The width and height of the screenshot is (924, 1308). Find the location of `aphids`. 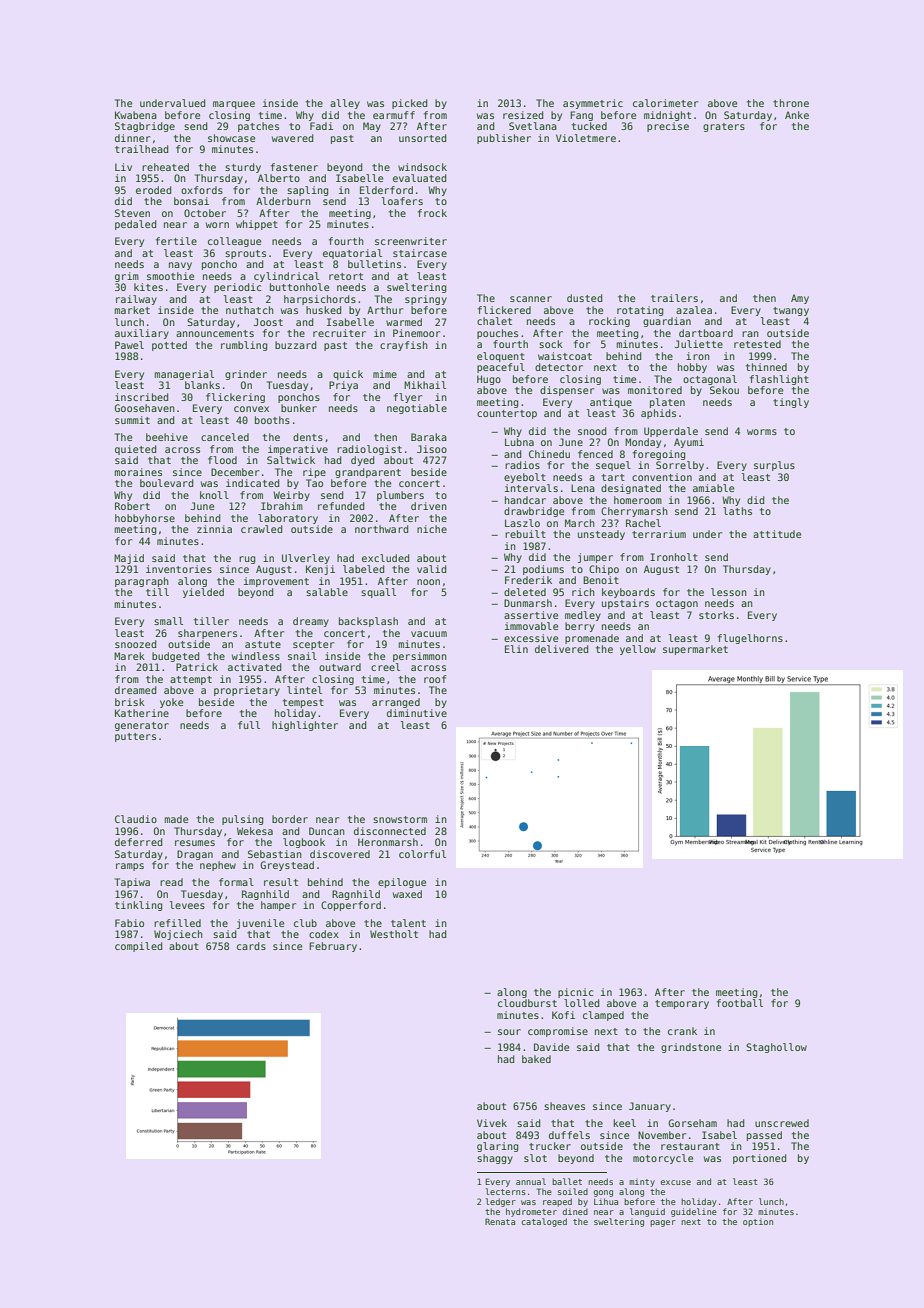

aphids is located at coordinates (658, 414).
